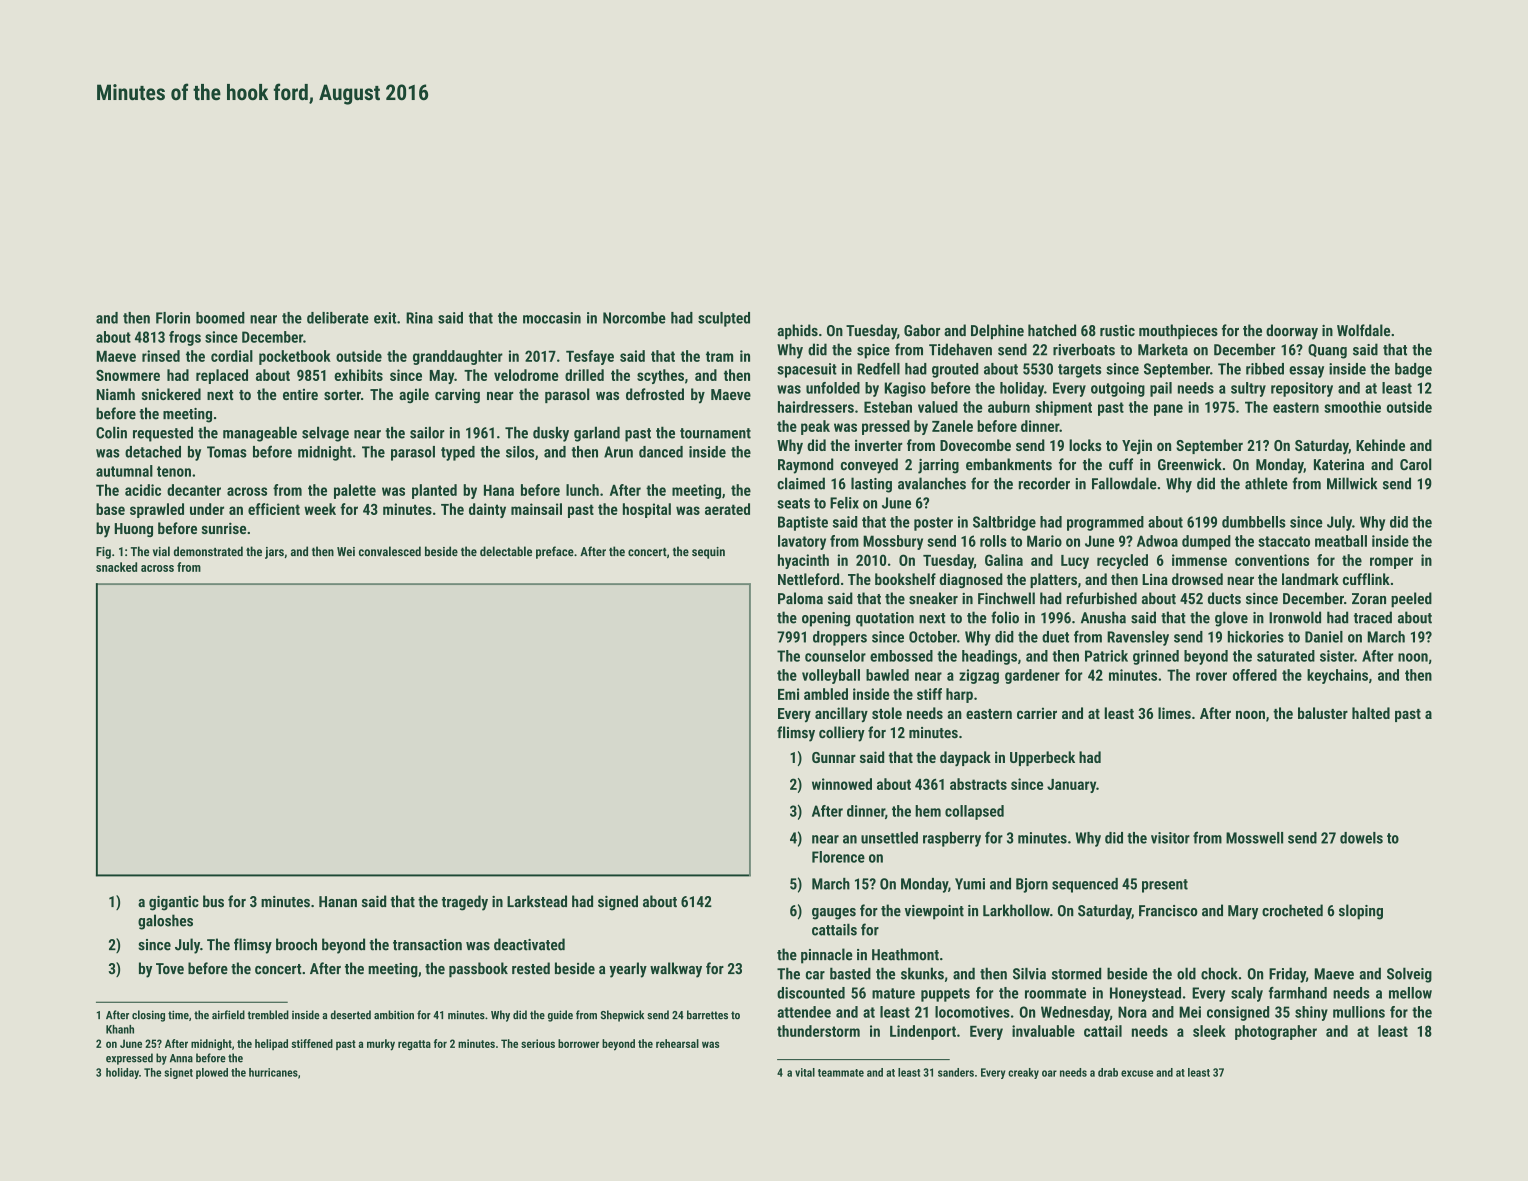 The width and height of the image is (1528, 1181). I want to click on grinned, so click(1156, 657).
